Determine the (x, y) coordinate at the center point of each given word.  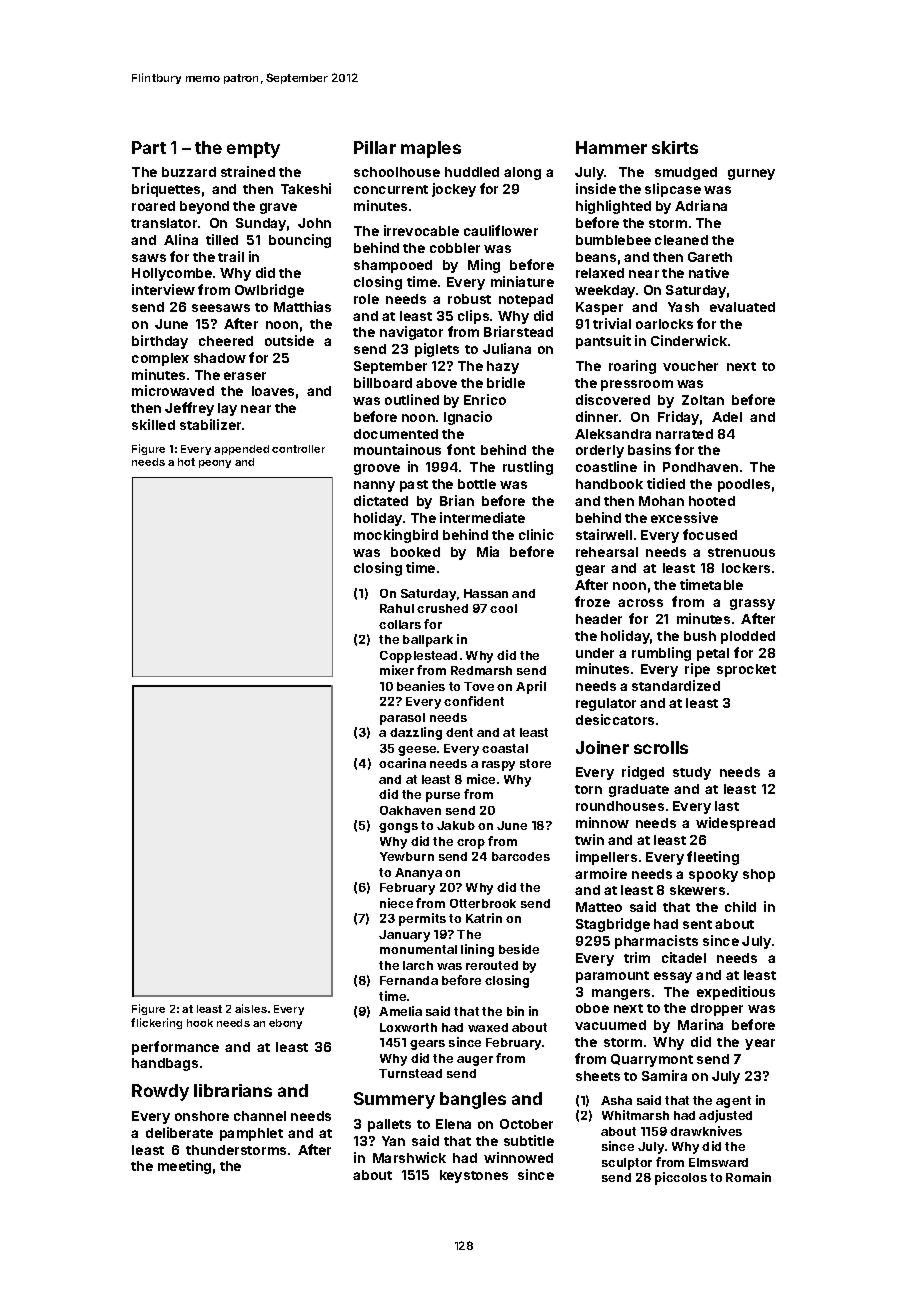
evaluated (742, 307)
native (709, 272)
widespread (735, 824)
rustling (528, 468)
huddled (472, 172)
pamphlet (251, 1134)
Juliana (507, 348)
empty (253, 150)
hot (186, 462)
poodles (744, 485)
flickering (156, 1023)
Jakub (456, 825)
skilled (153, 424)
